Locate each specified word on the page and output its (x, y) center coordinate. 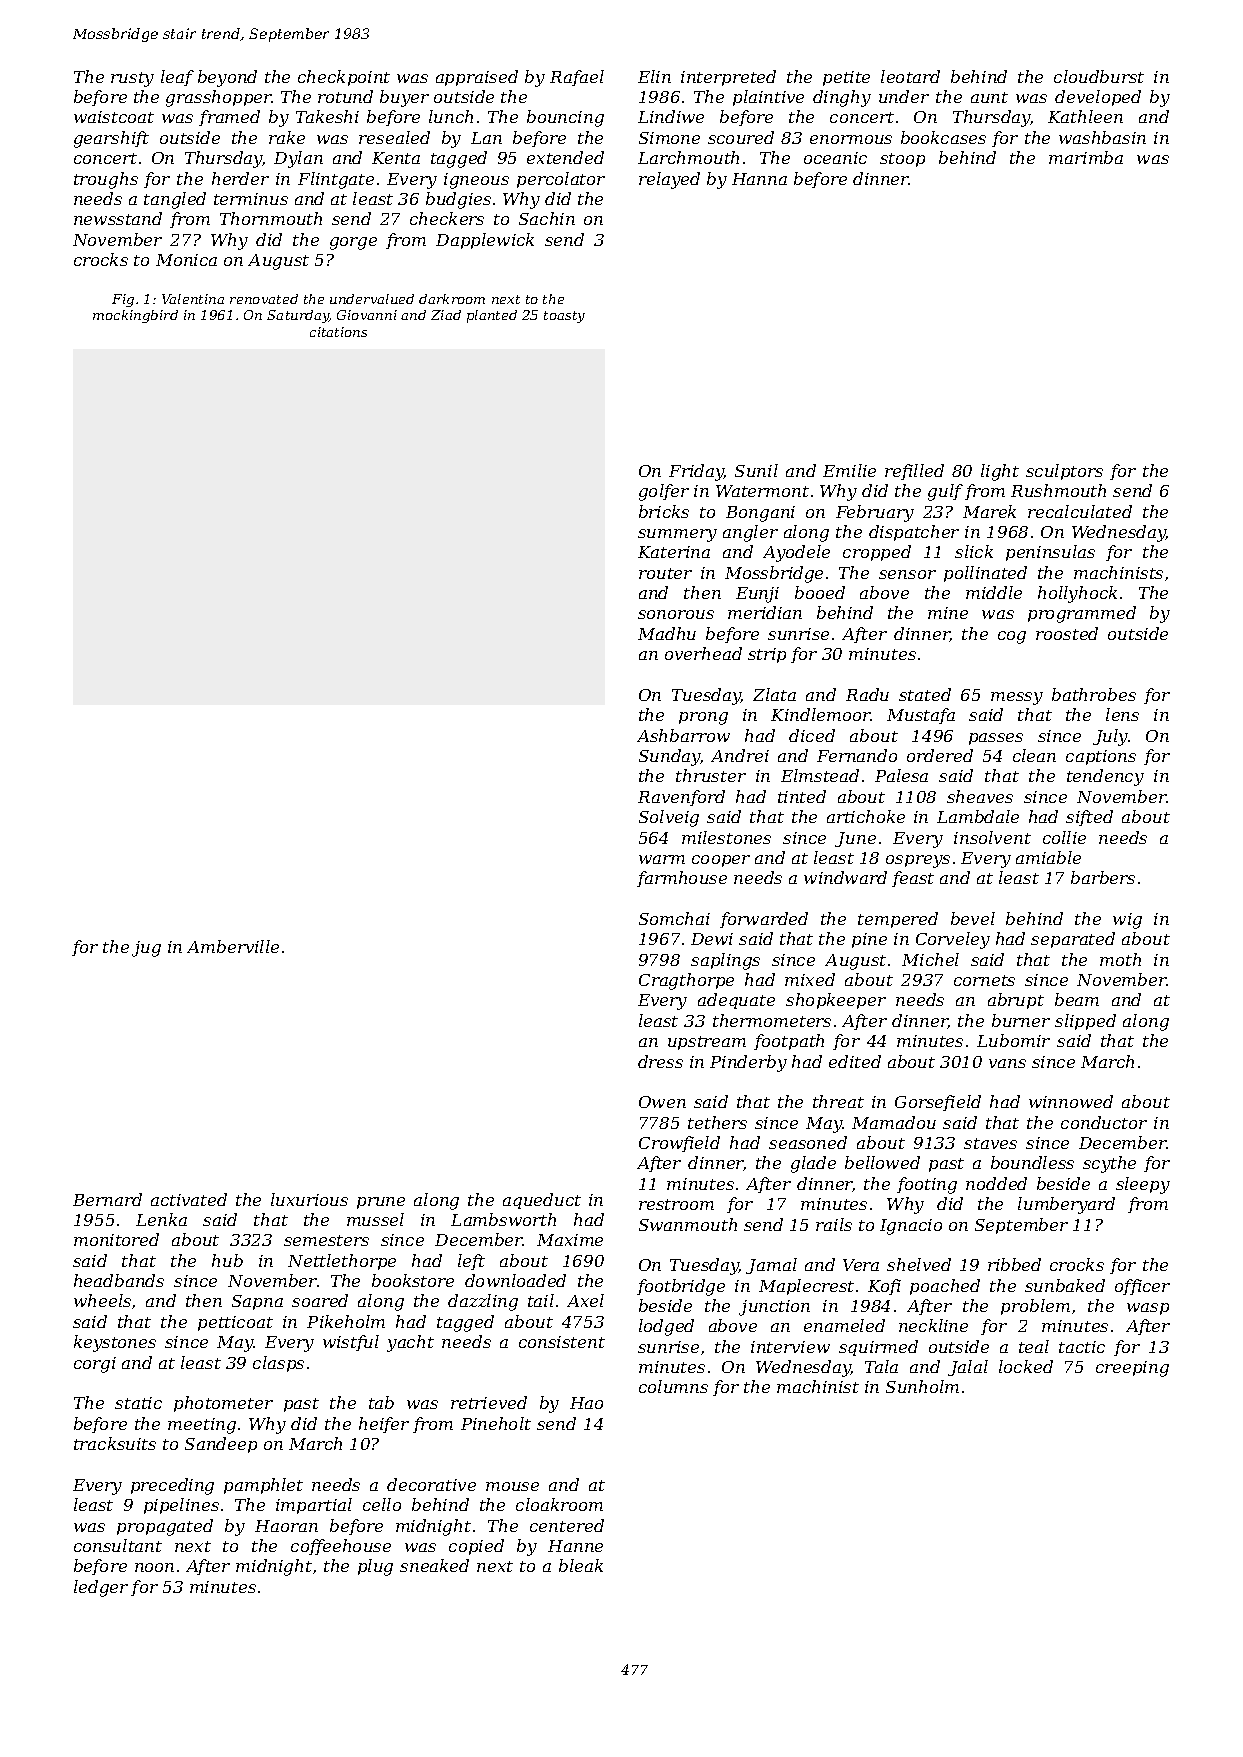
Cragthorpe (686, 981)
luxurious (309, 1199)
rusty (132, 79)
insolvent (992, 837)
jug (146, 949)
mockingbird (135, 316)
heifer (384, 1425)
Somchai (674, 918)
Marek (989, 511)
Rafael (577, 78)
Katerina (674, 552)
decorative (431, 1484)
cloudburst (1099, 76)
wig (1127, 921)
